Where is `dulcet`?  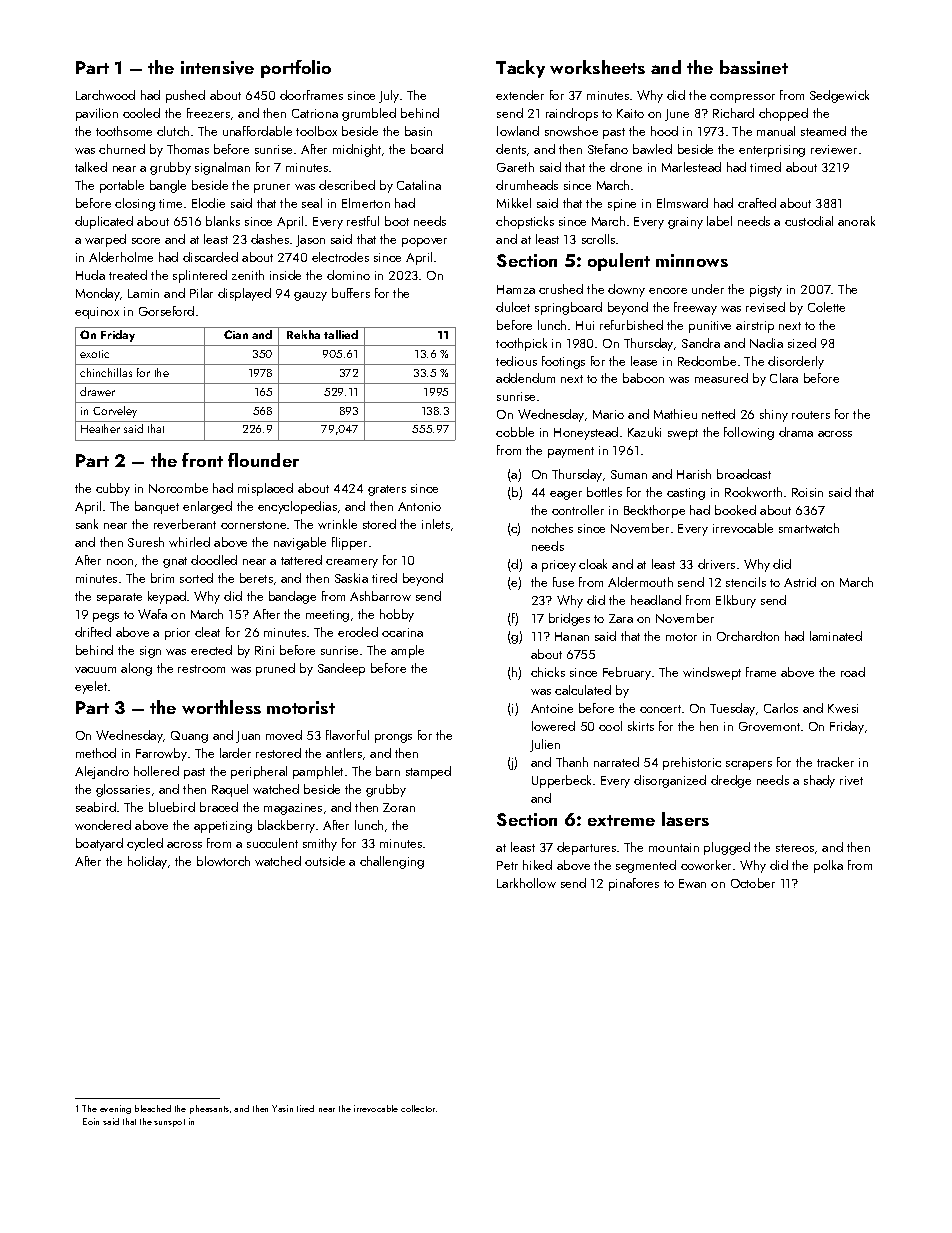 dulcet is located at coordinates (513, 307).
